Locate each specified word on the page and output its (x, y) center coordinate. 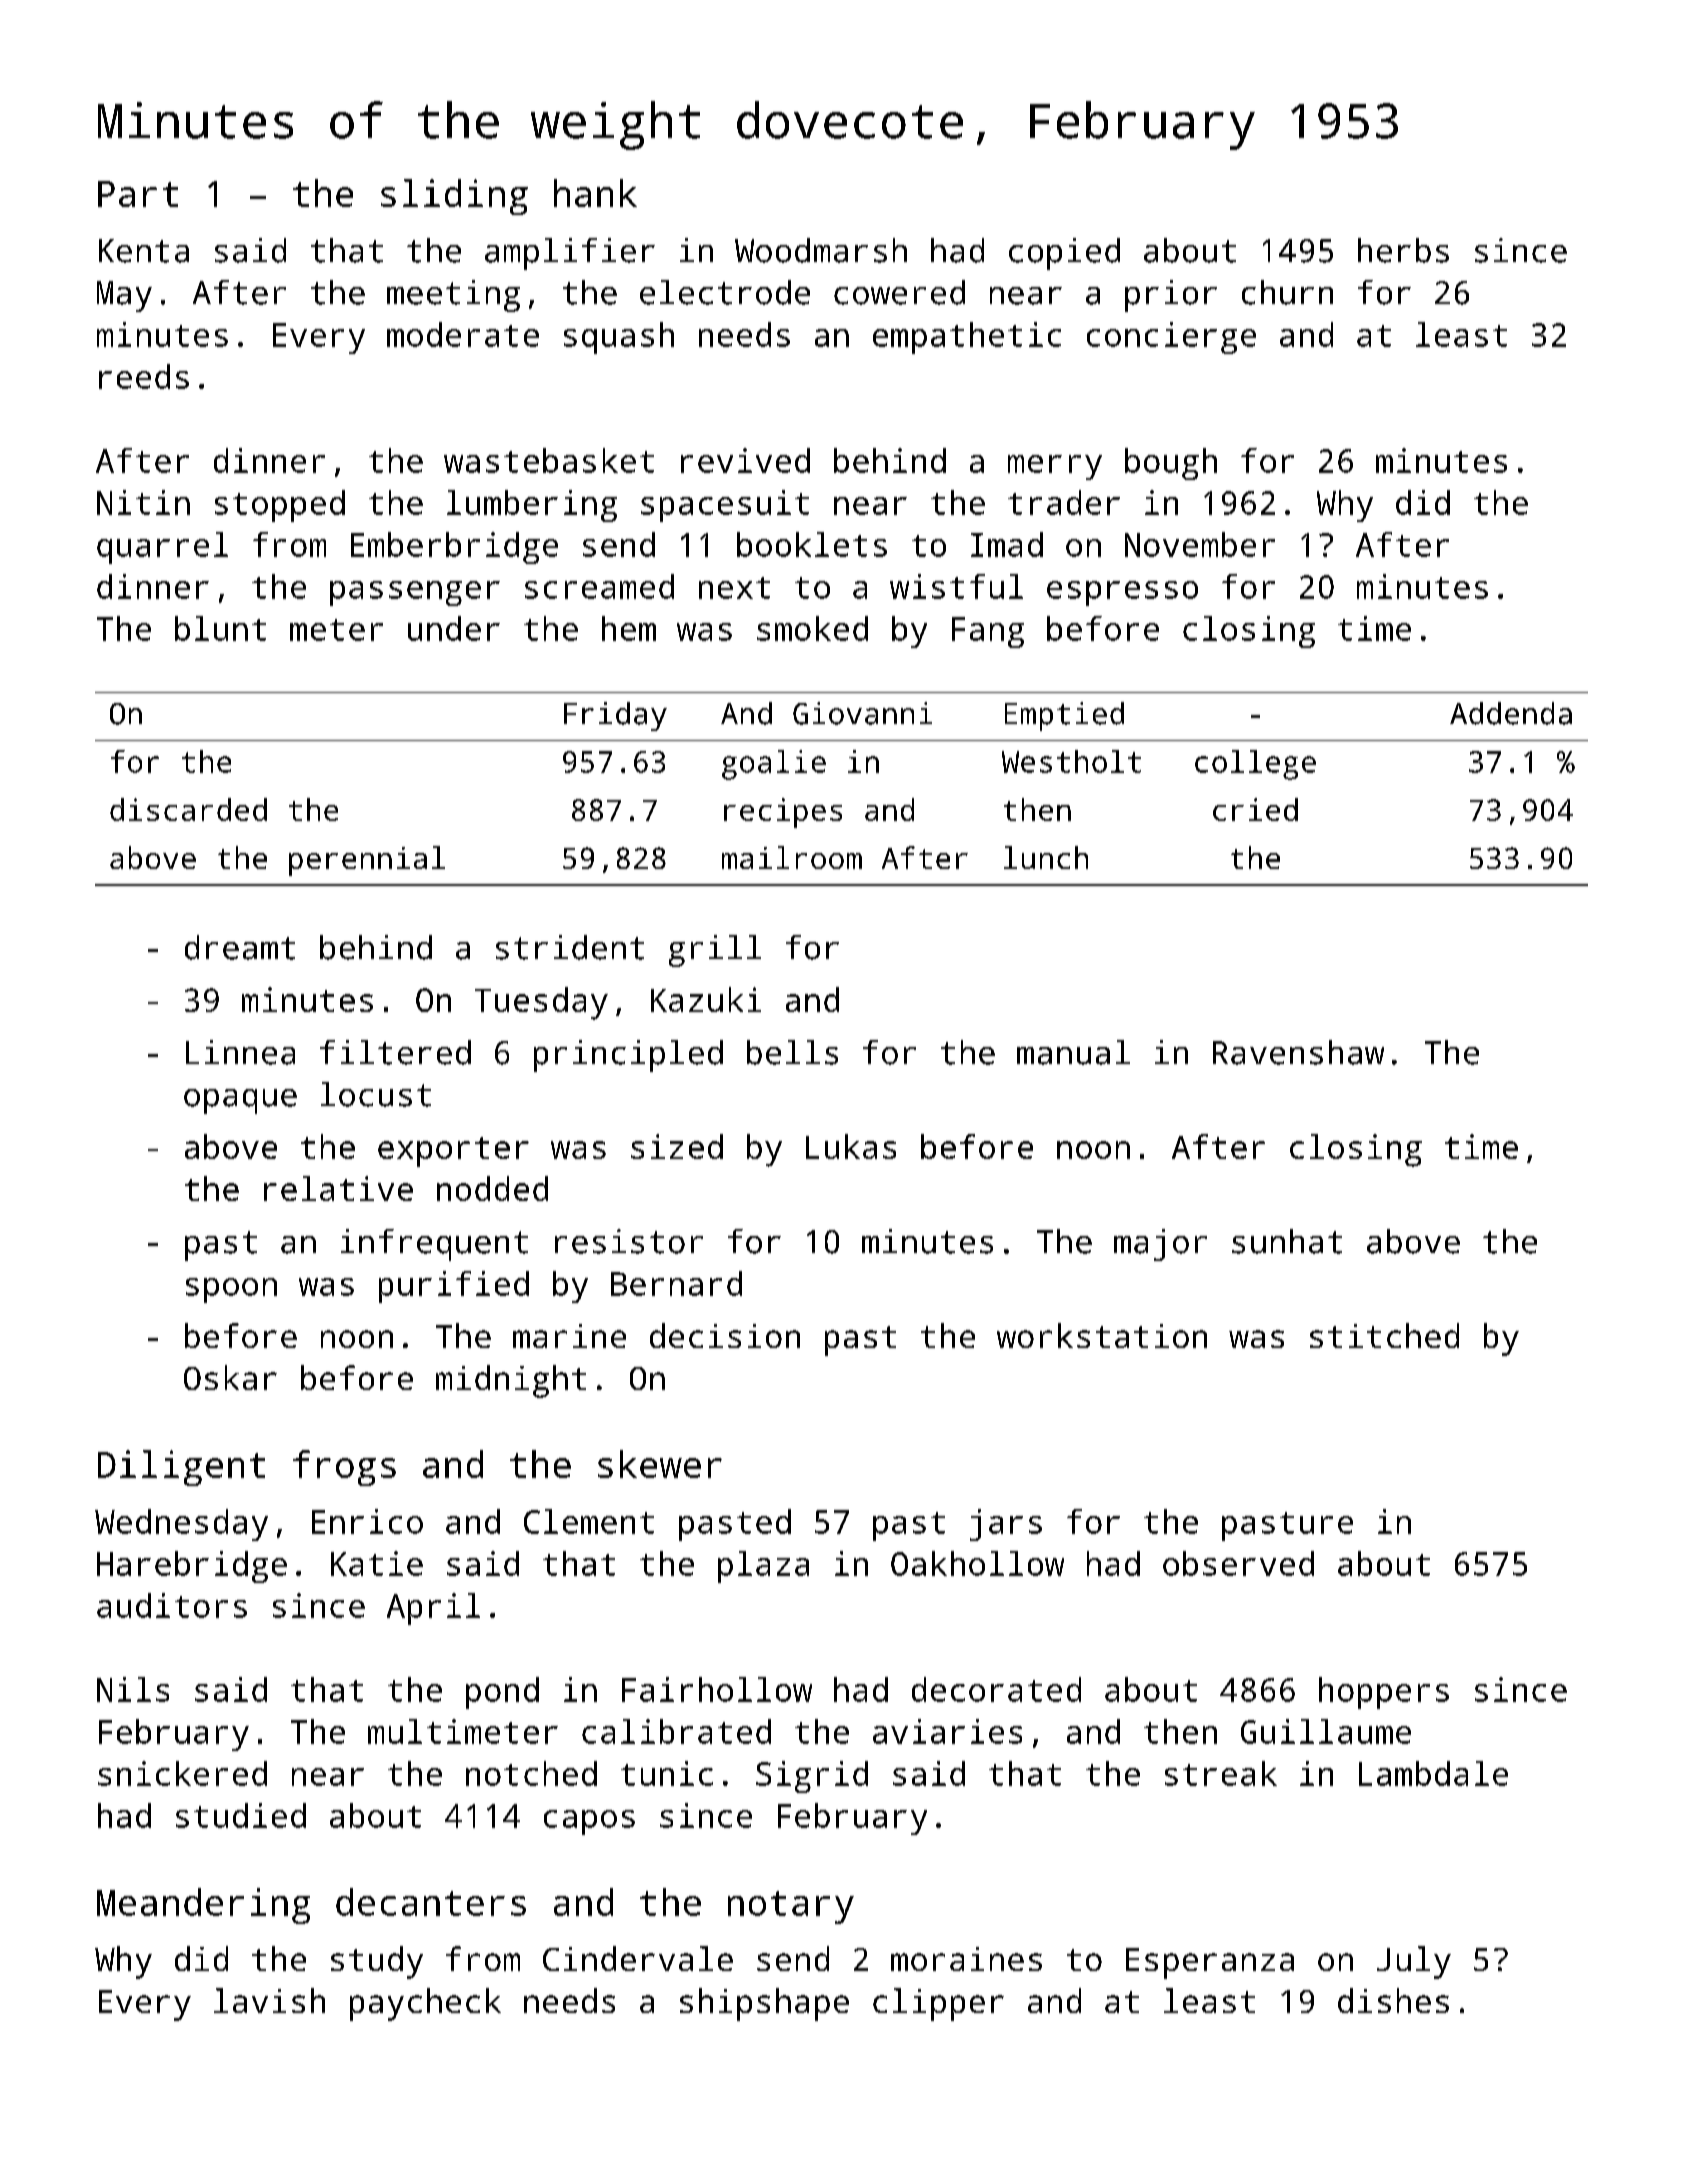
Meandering (203, 1906)
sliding (454, 197)
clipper (938, 2004)
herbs (1403, 250)
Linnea (240, 1052)
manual (1073, 1052)
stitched (1384, 1335)
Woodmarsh (821, 250)
